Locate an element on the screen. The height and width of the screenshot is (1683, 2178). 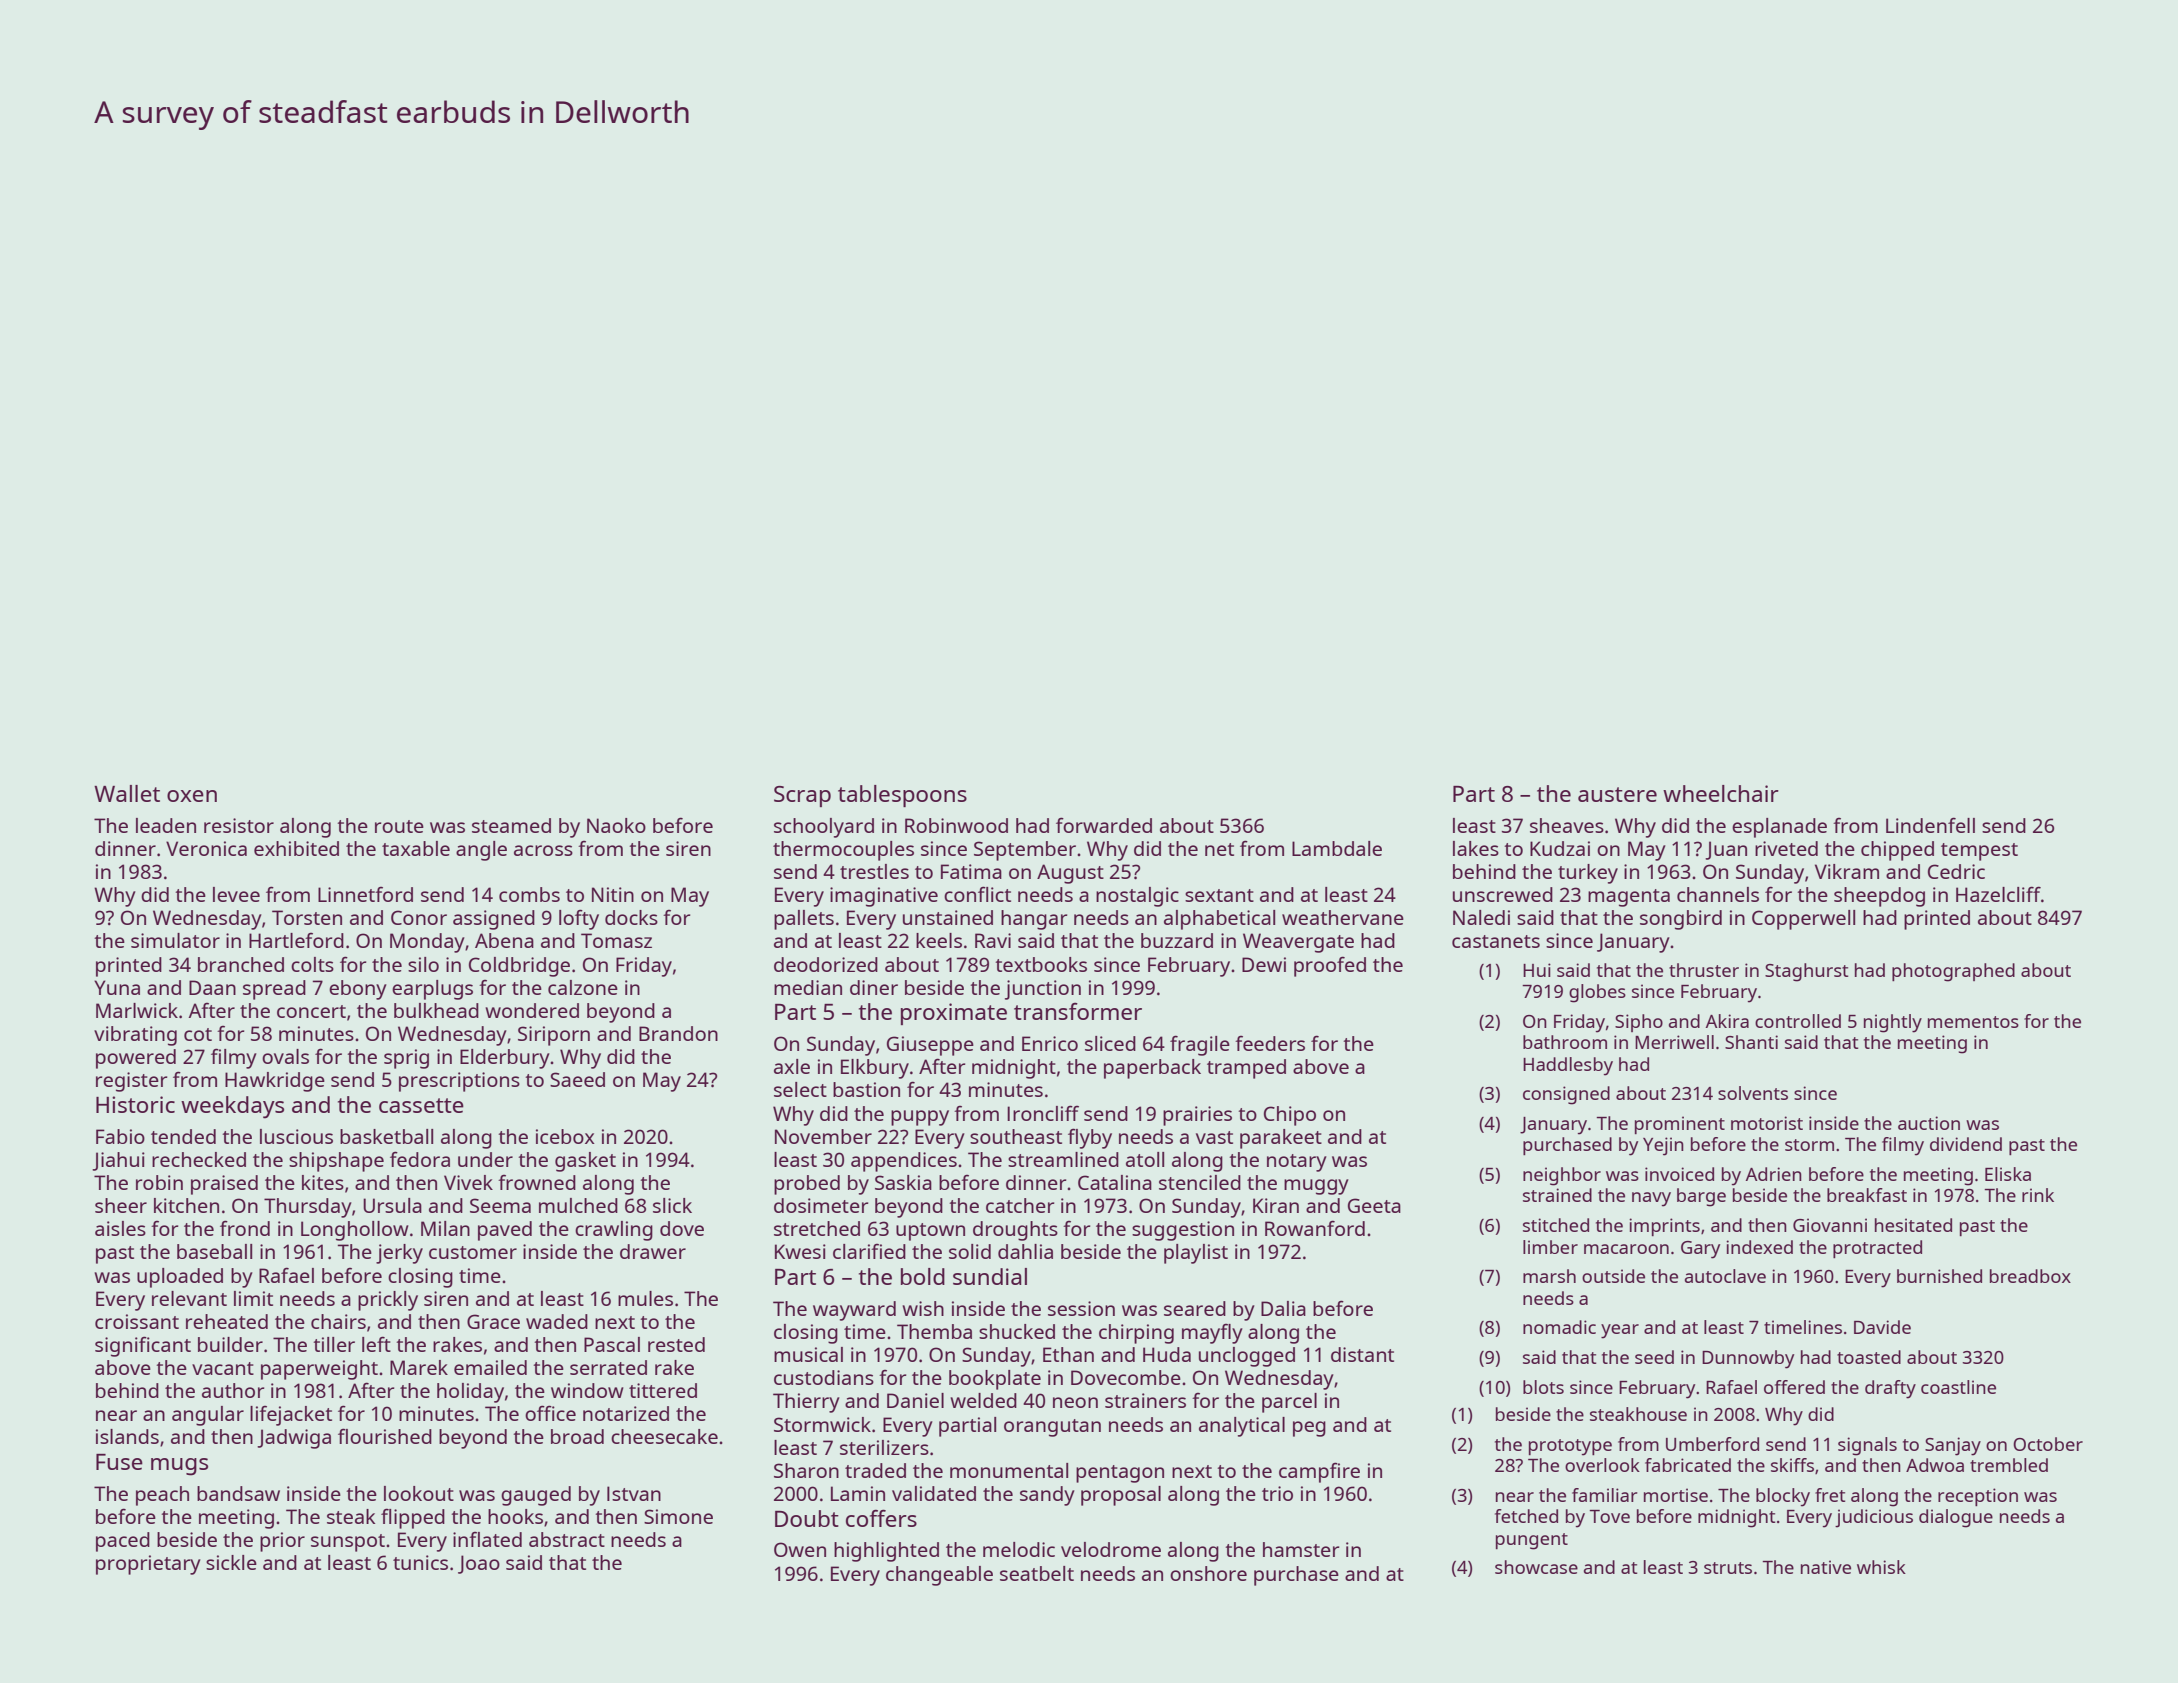
aisles is located at coordinates (120, 1228).
